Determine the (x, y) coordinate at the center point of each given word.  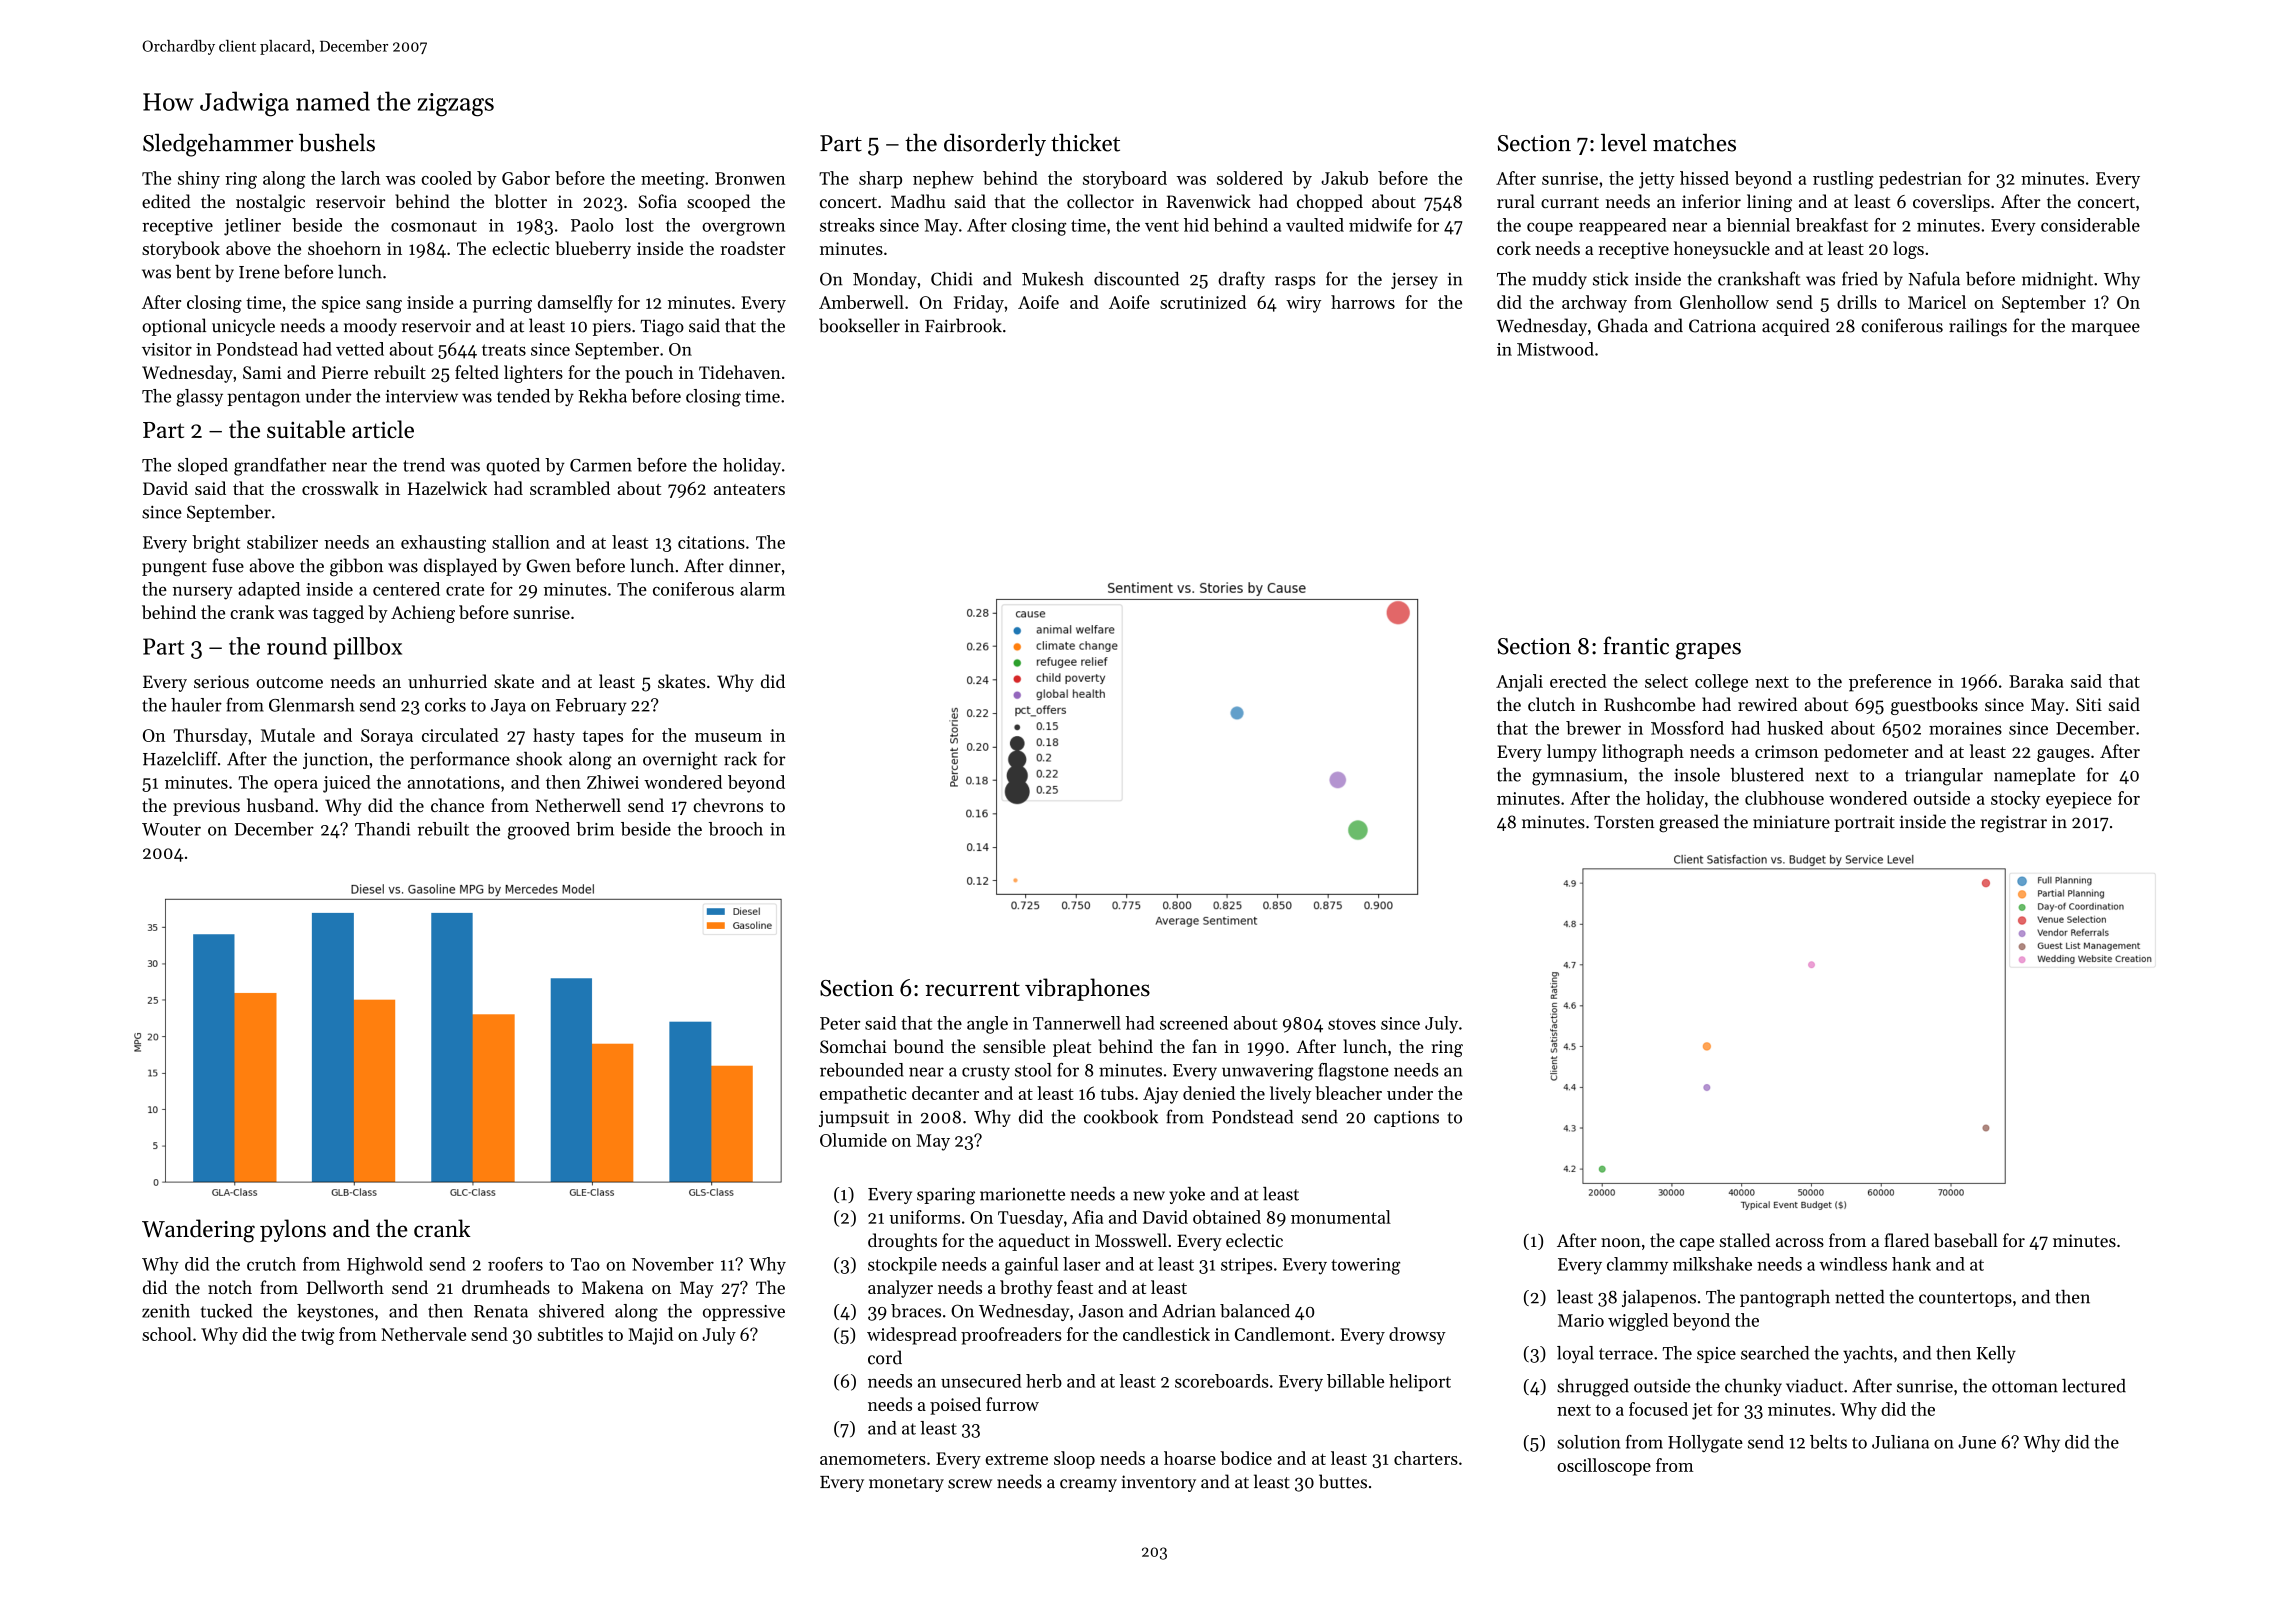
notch (230, 1287)
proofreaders (1011, 1336)
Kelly (1996, 1354)
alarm (762, 589)
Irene (259, 272)
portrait (1865, 823)
